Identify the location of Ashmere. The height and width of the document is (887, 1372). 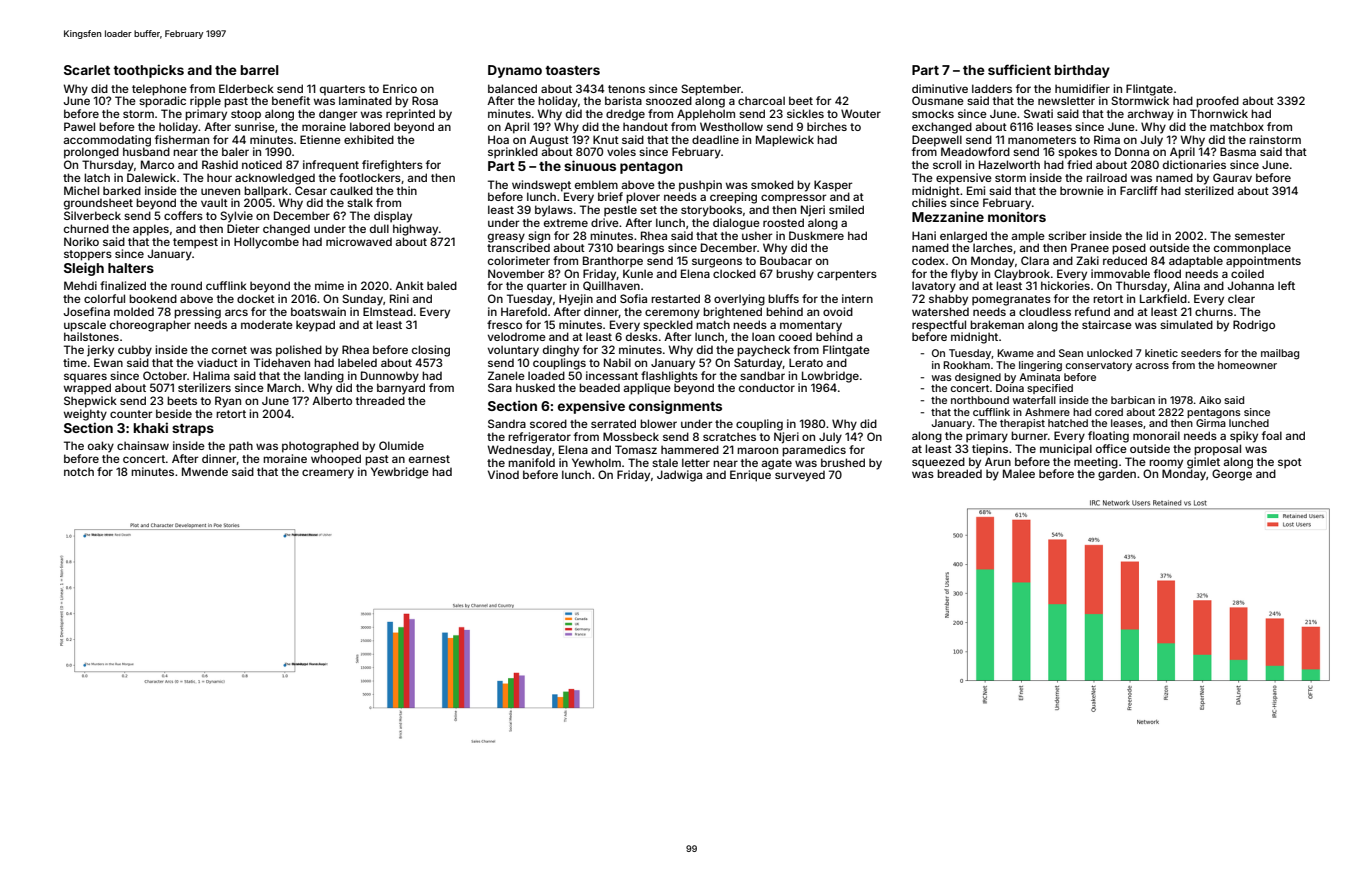
(1047, 412).
